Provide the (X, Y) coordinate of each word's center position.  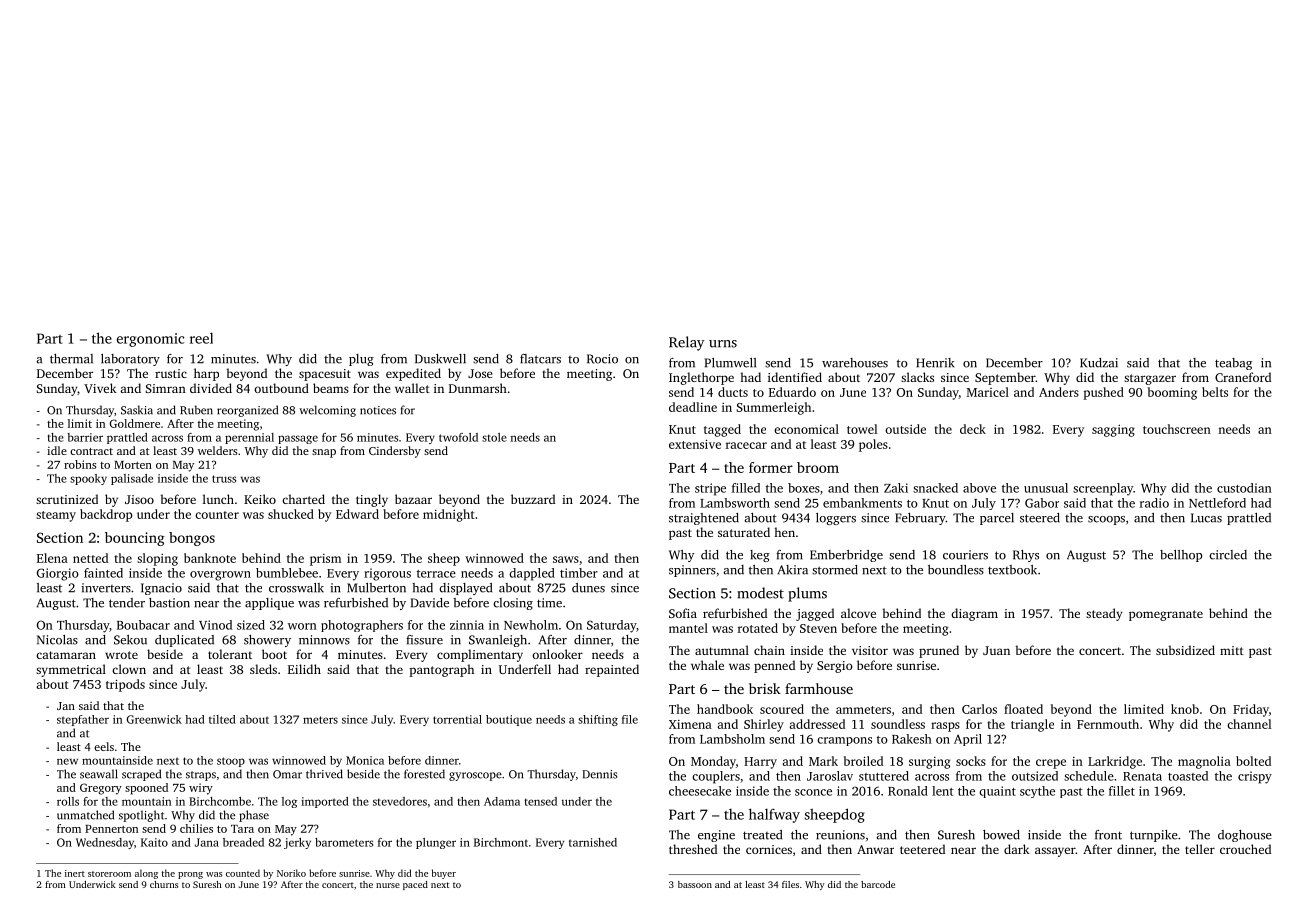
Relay (686, 343)
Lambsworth (735, 503)
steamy (56, 516)
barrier (85, 437)
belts (1215, 392)
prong (190, 875)
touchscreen (1177, 429)
